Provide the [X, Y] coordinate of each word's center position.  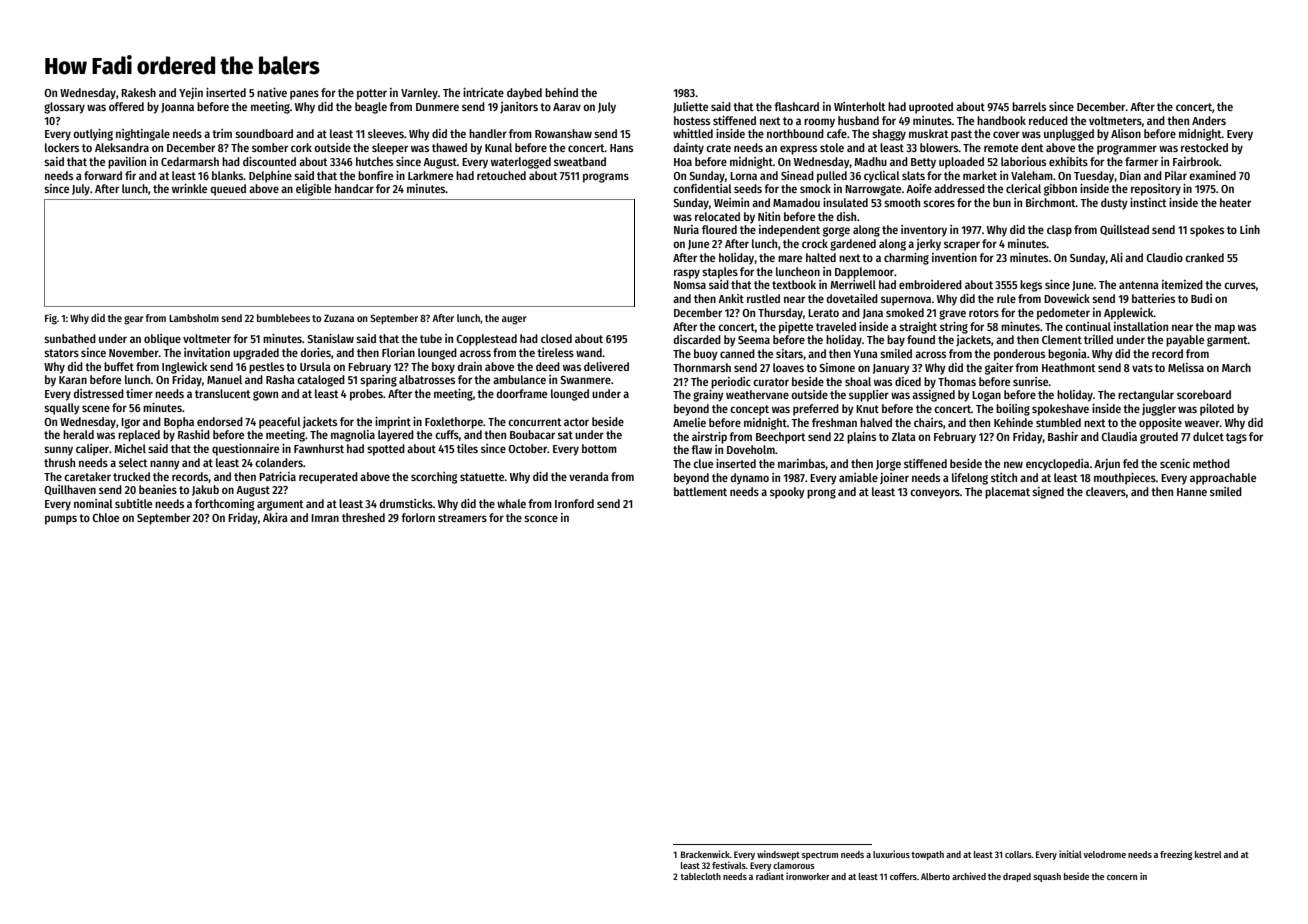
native [272, 92]
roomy [819, 123]
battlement [700, 491]
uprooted [931, 108]
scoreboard [1204, 394]
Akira [275, 517]
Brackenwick [705, 854]
